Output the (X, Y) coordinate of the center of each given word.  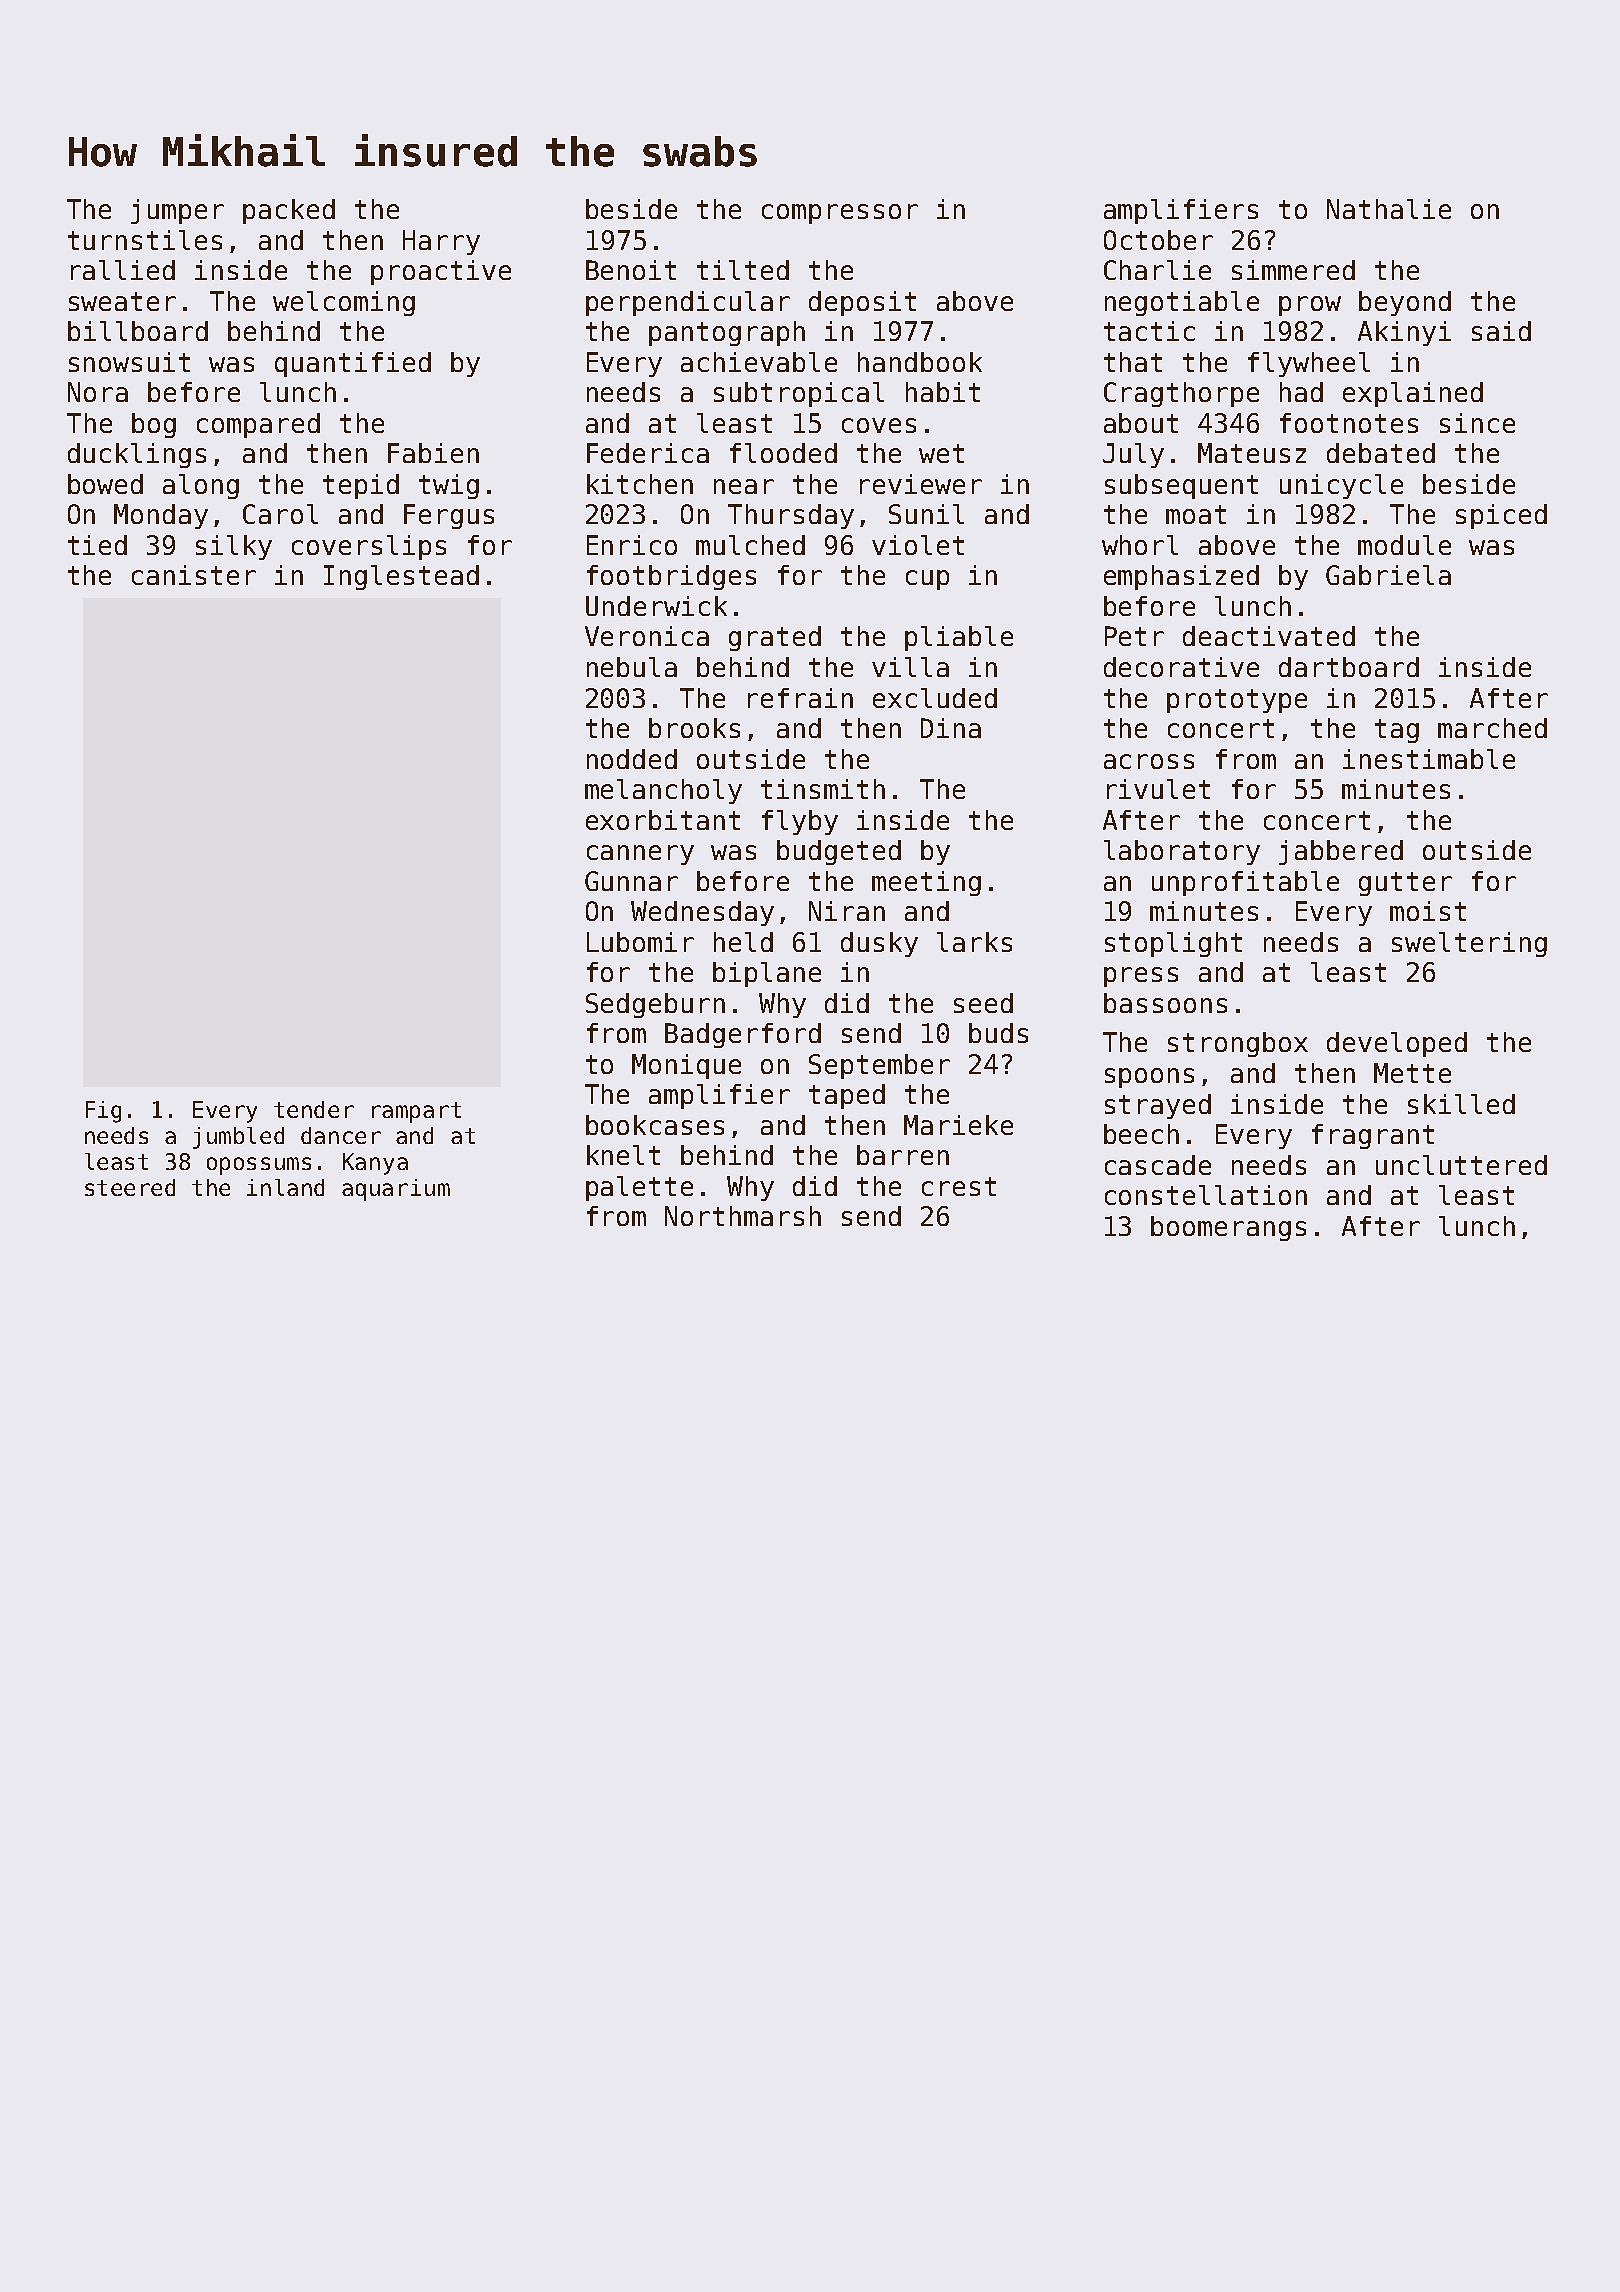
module (1404, 545)
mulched (750, 545)
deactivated (1269, 636)
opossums (259, 1166)
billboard (138, 331)
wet (941, 453)
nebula (632, 667)
